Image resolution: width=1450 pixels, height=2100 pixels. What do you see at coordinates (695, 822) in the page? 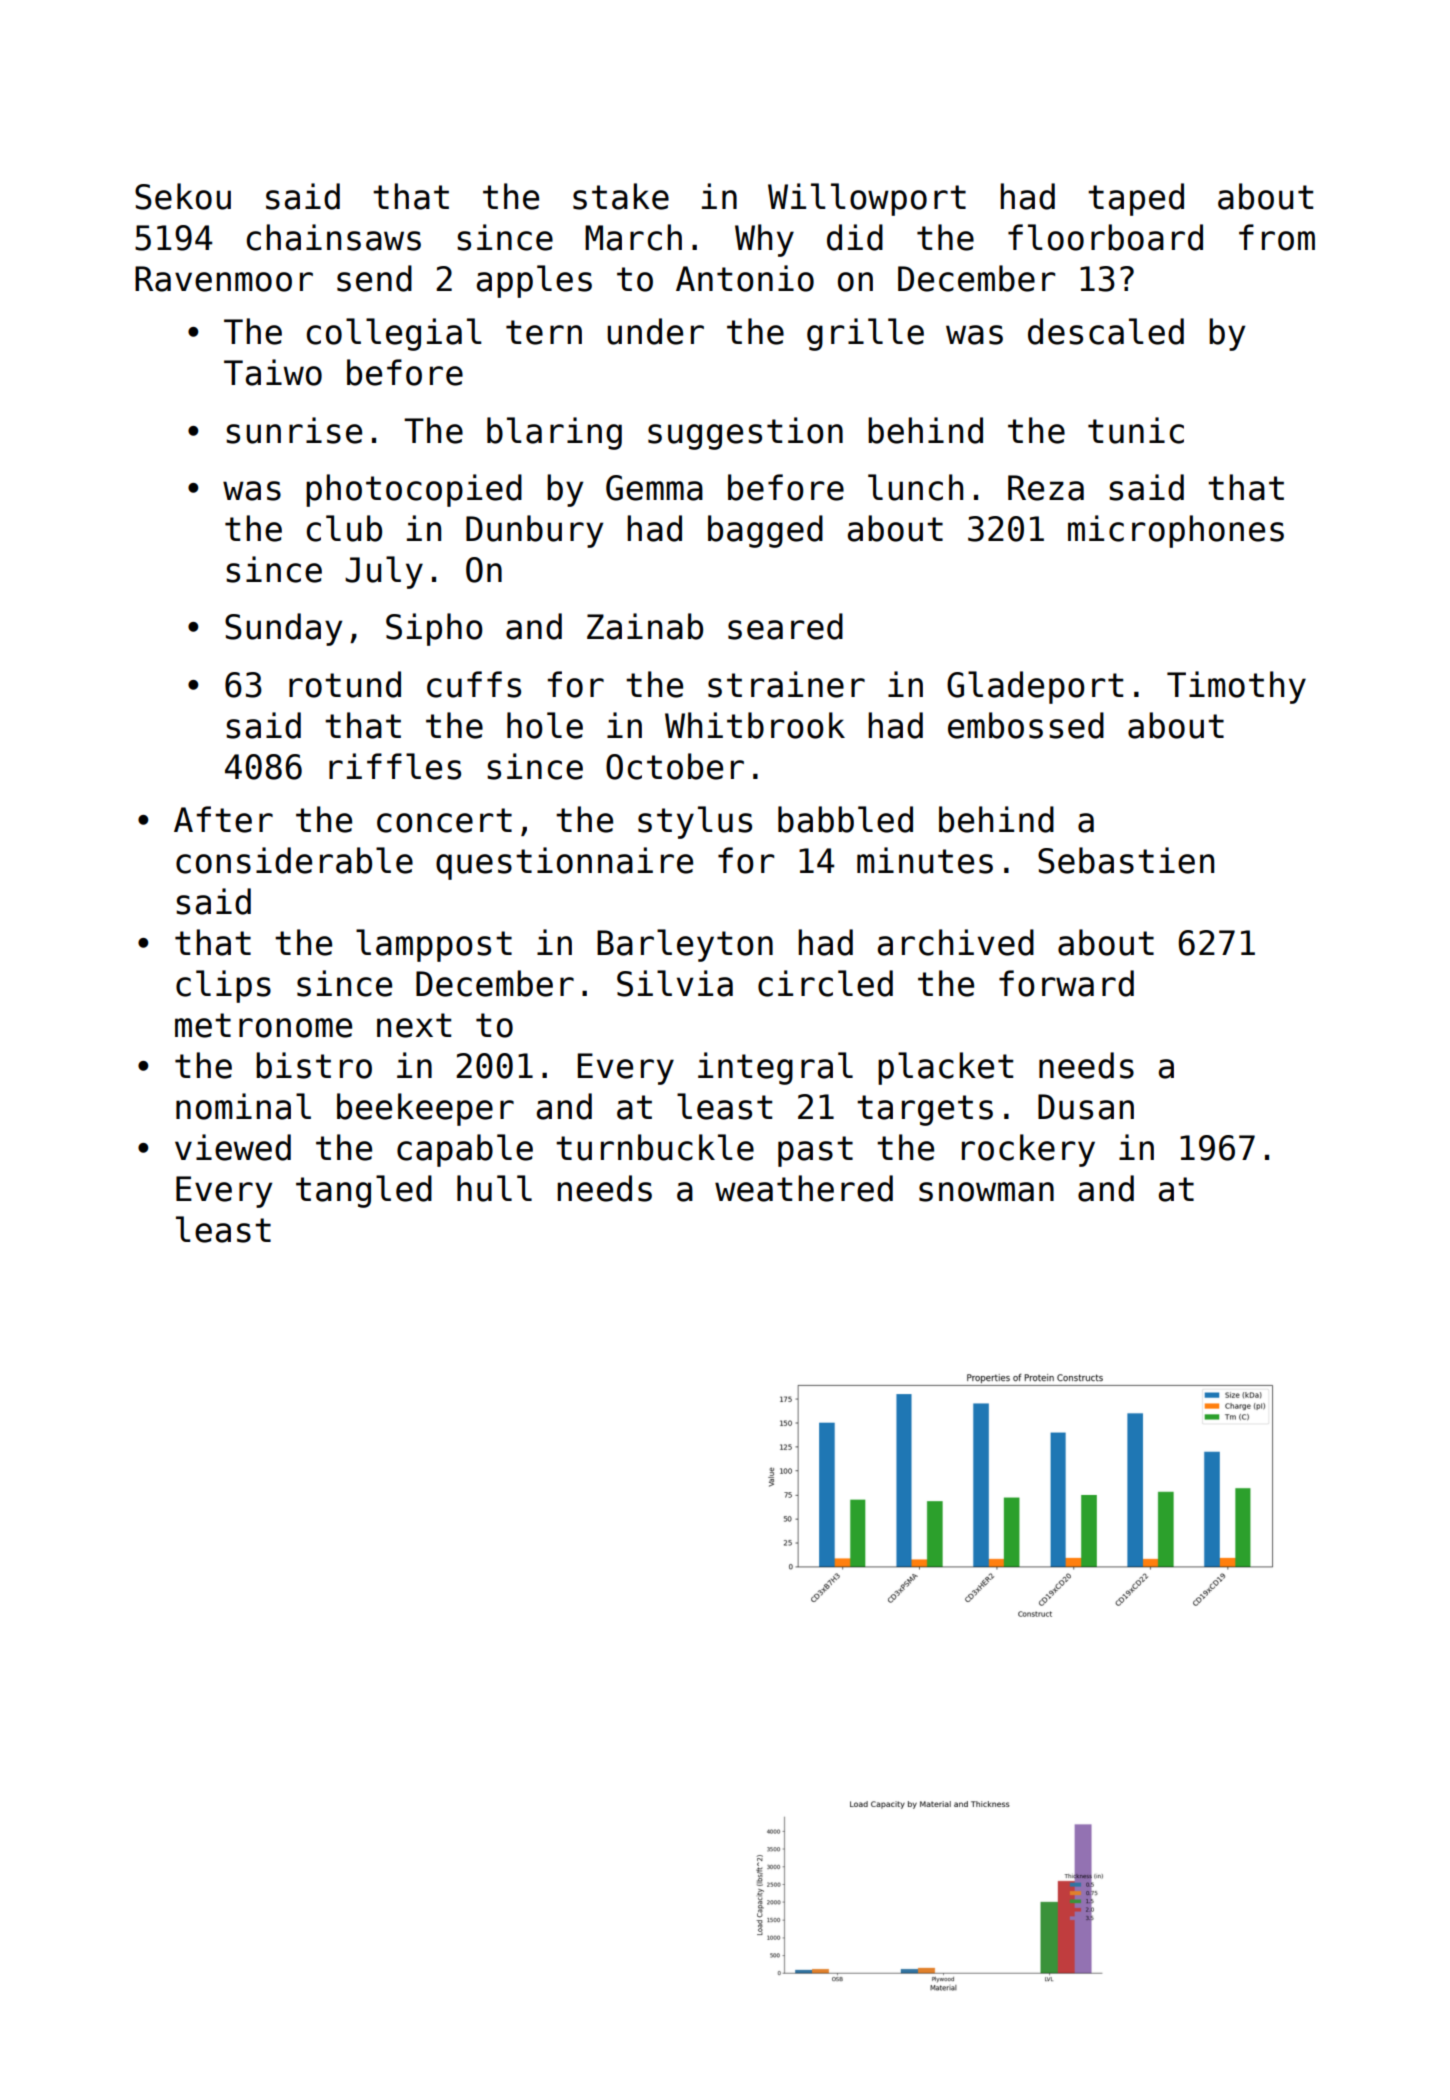
I see `stylus` at bounding box center [695, 822].
